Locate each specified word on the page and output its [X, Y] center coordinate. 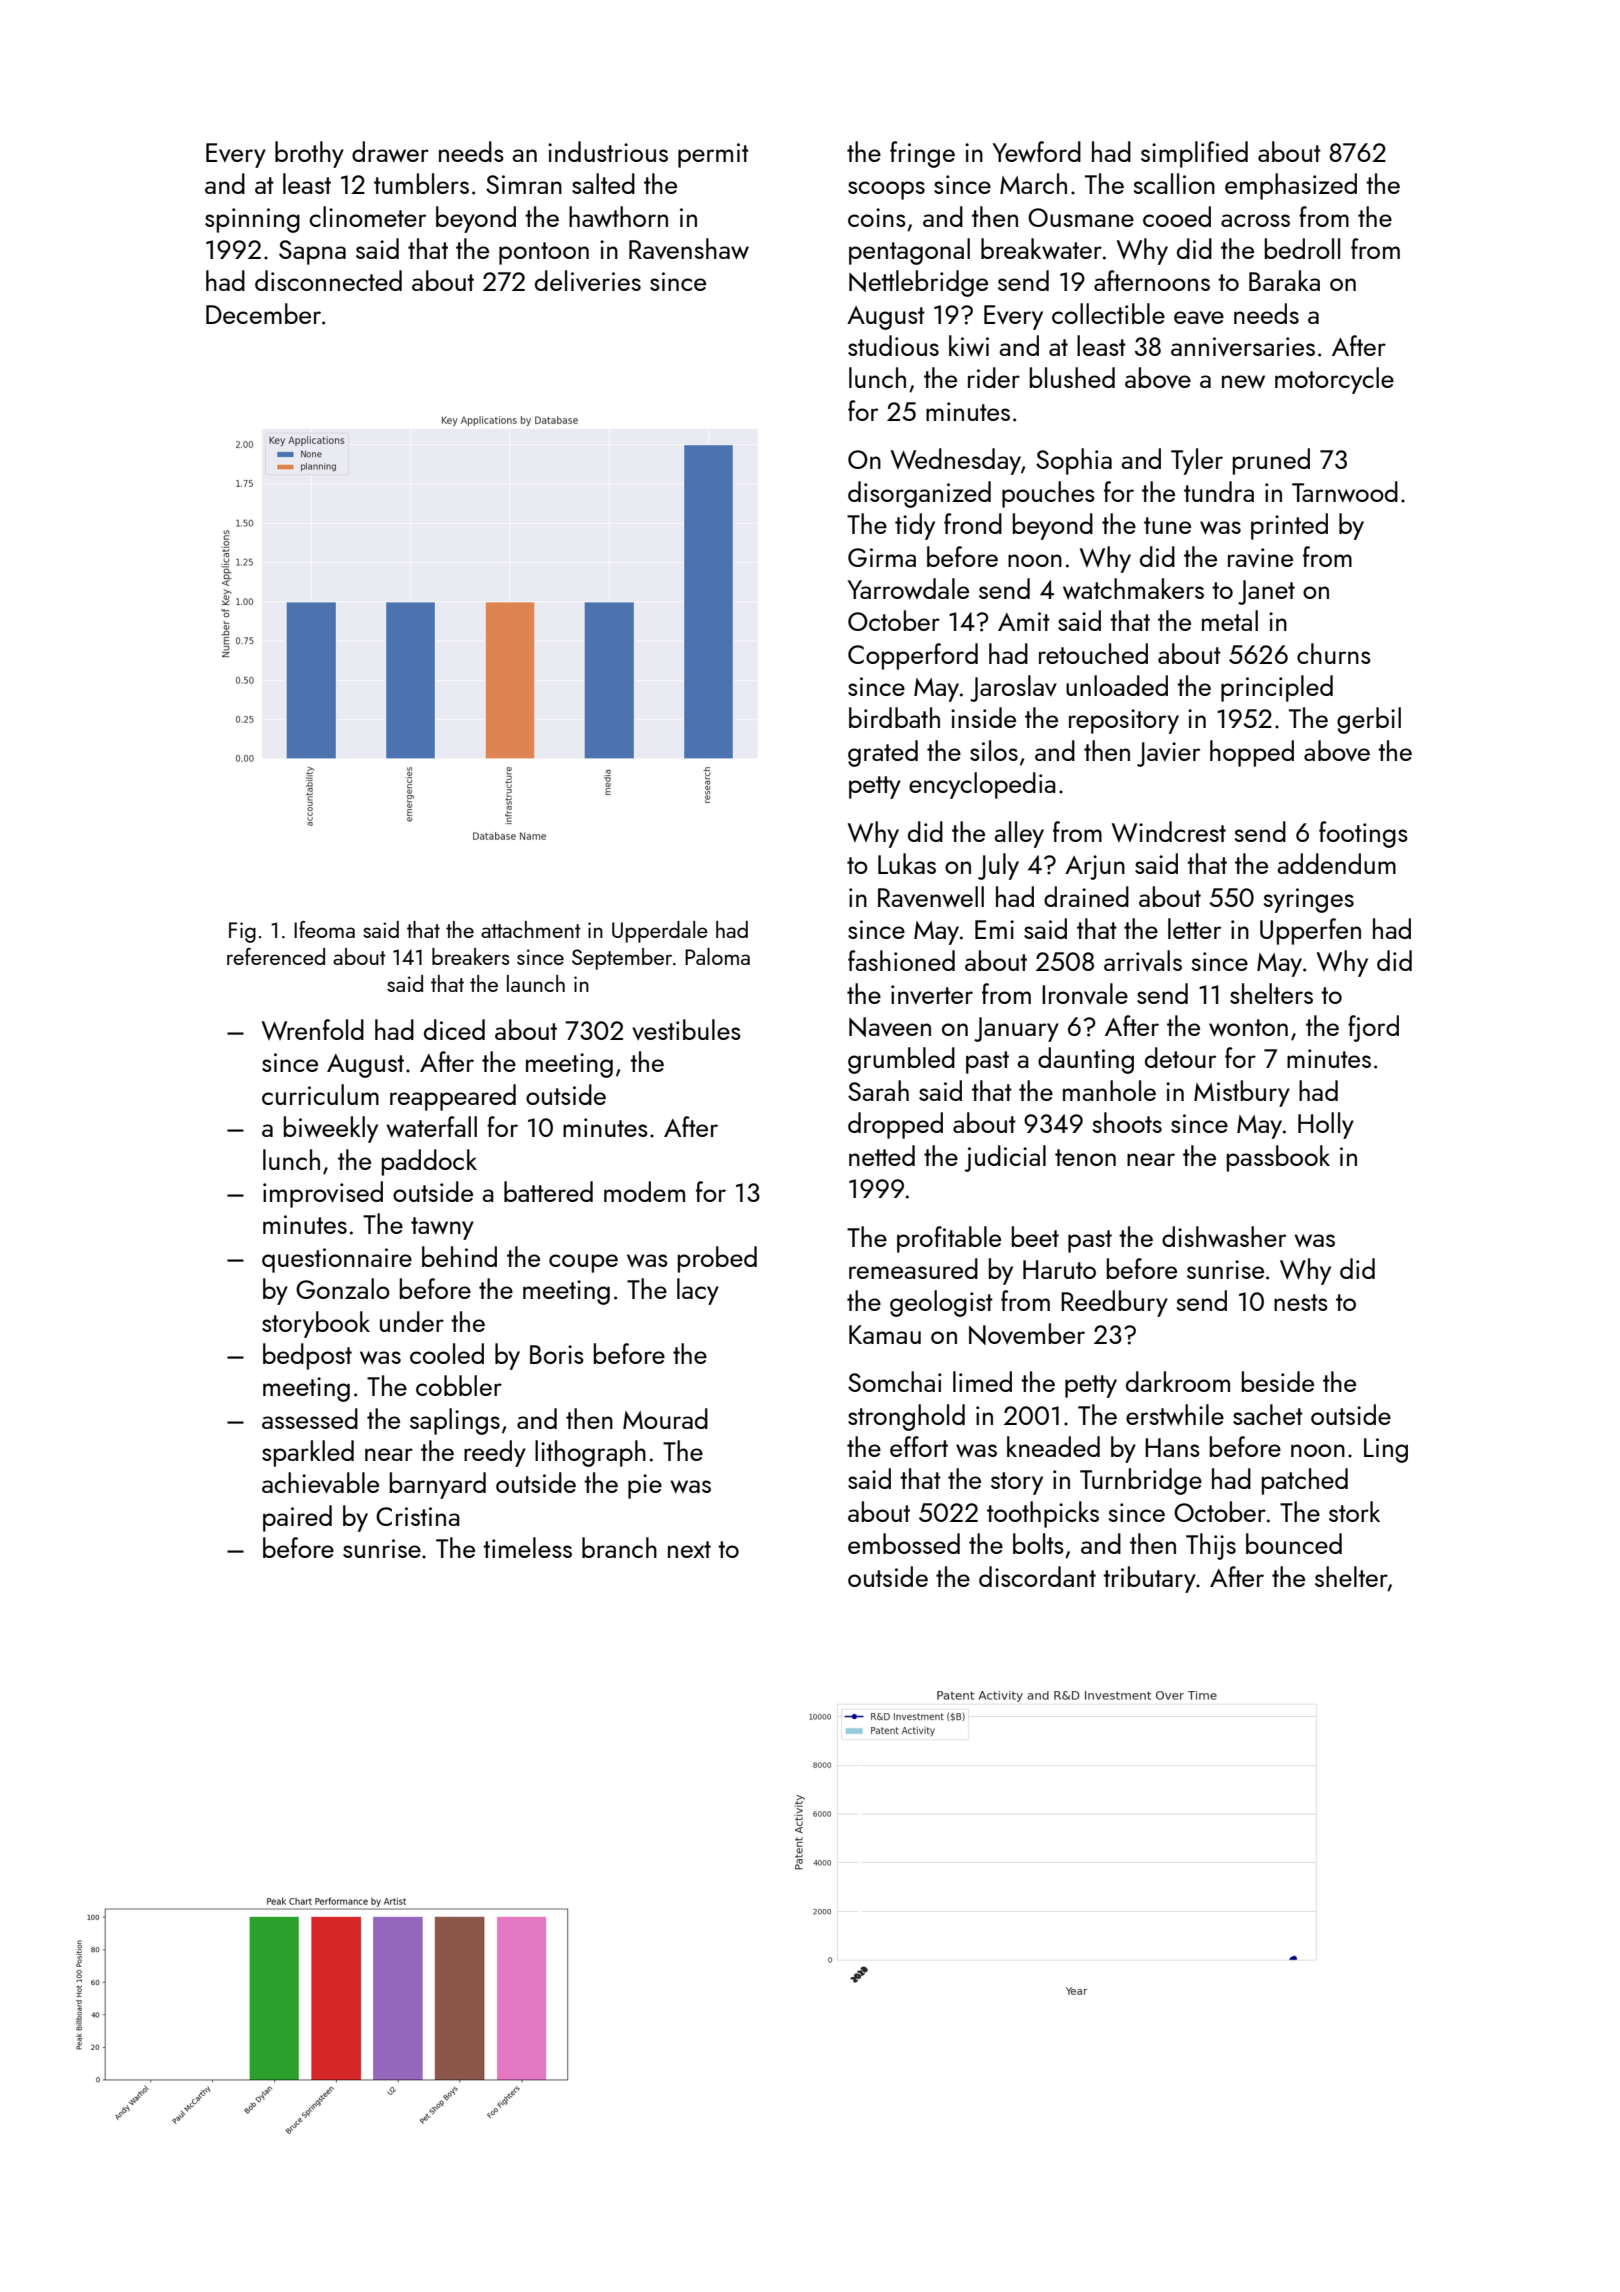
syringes [1308, 900]
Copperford [913, 656]
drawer [390, 151]
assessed [310, 1418]
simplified [1194, 154]
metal [1230, 620]
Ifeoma [324, 929]
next [689, 1549]
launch [536, 983]
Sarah [878, 1090]
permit [713, 155]
